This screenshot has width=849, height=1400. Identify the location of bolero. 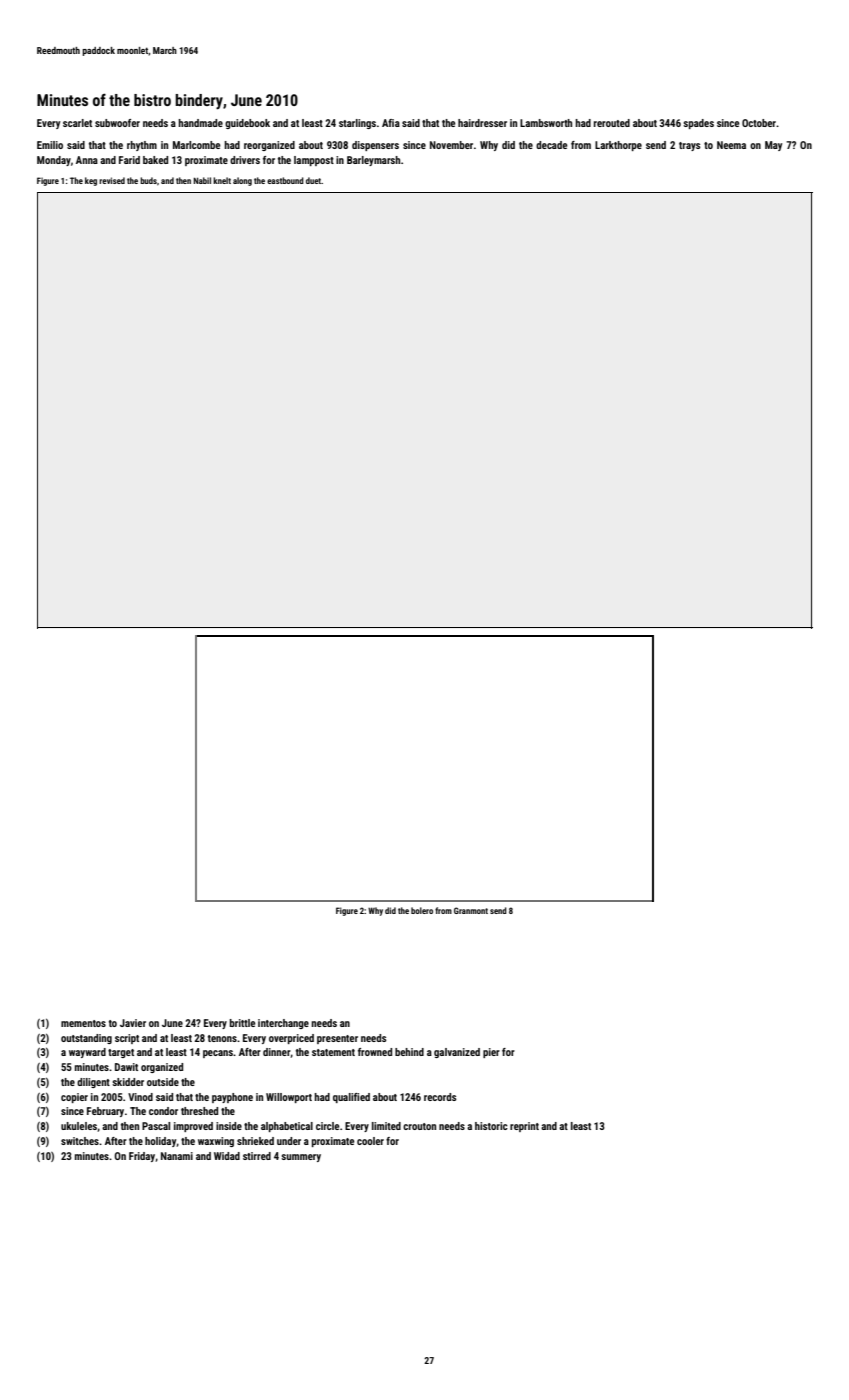
(422, 910).
